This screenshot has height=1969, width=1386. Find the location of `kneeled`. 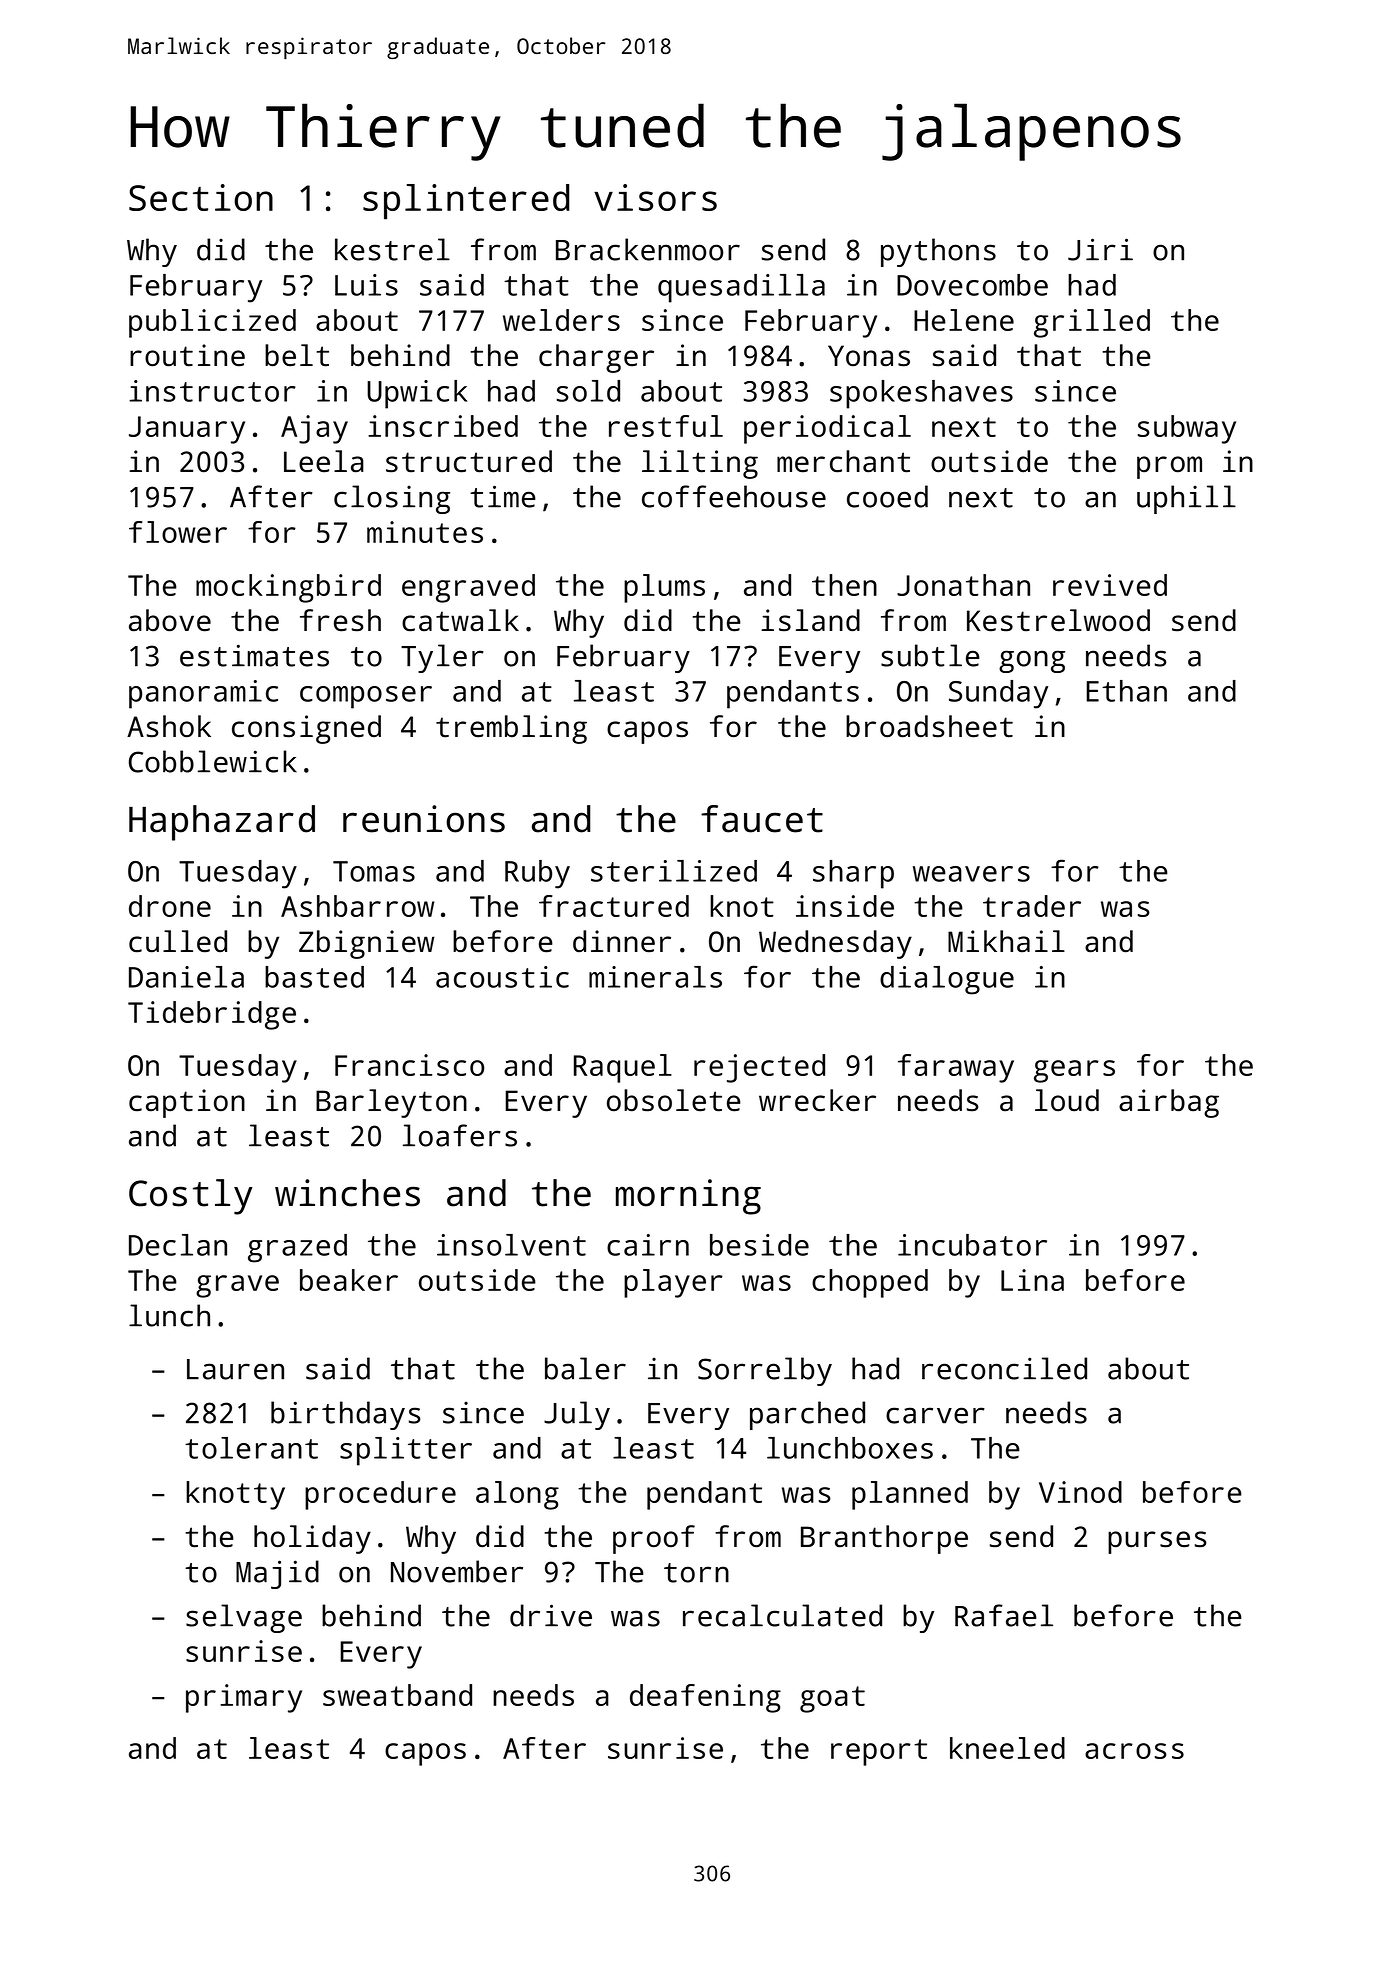

kneeled is located at coordinates (1007, 1748).
